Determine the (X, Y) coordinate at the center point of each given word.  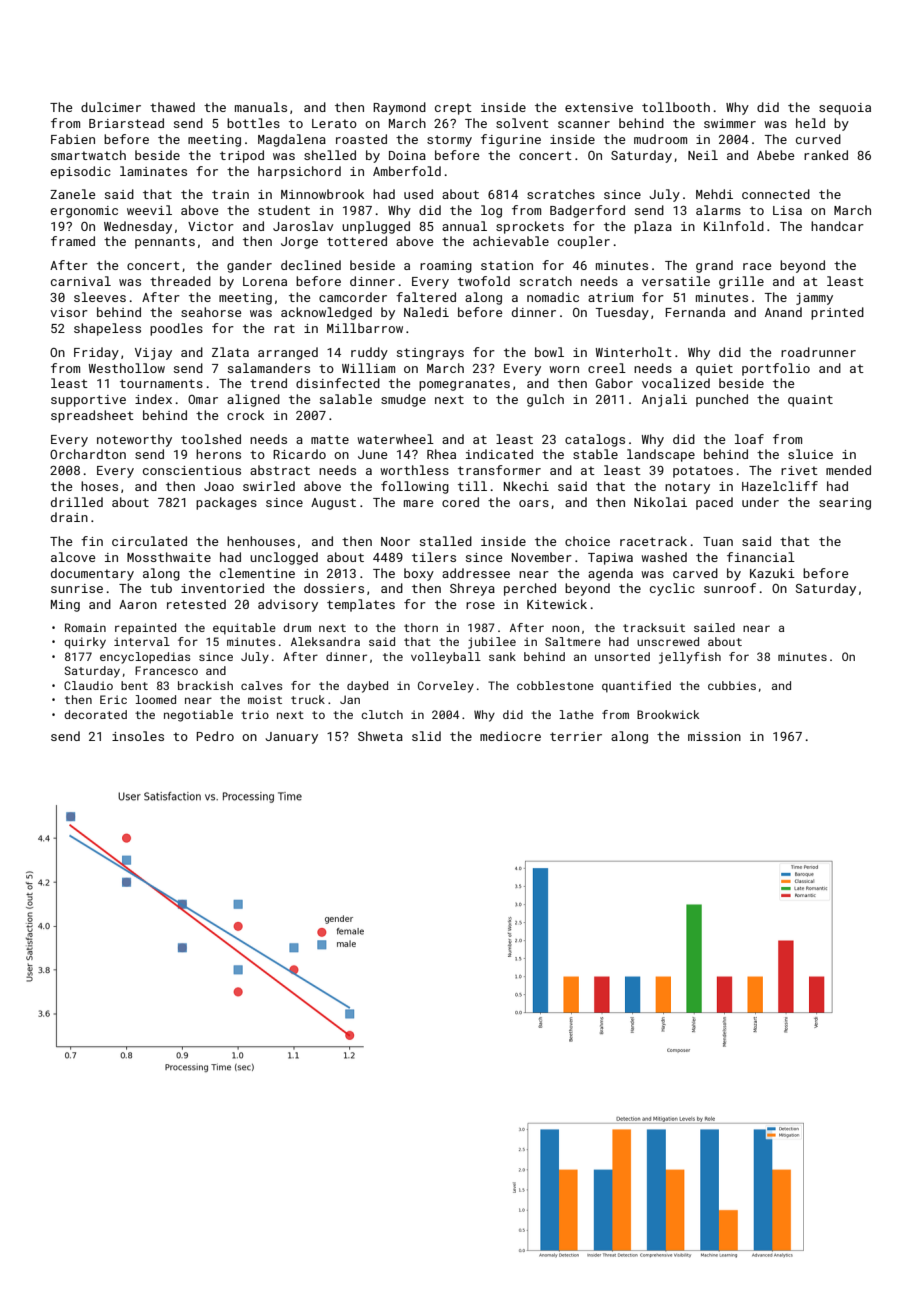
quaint (810, 401)
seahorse (211, 312)
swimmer (730, 123)
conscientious (192, 470)
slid (426, 736)
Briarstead (126, 123)
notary (687, 488)
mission (714, 736)
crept (453, 109)
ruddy (369, 353)
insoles (138, 736)
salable (346, 399)
